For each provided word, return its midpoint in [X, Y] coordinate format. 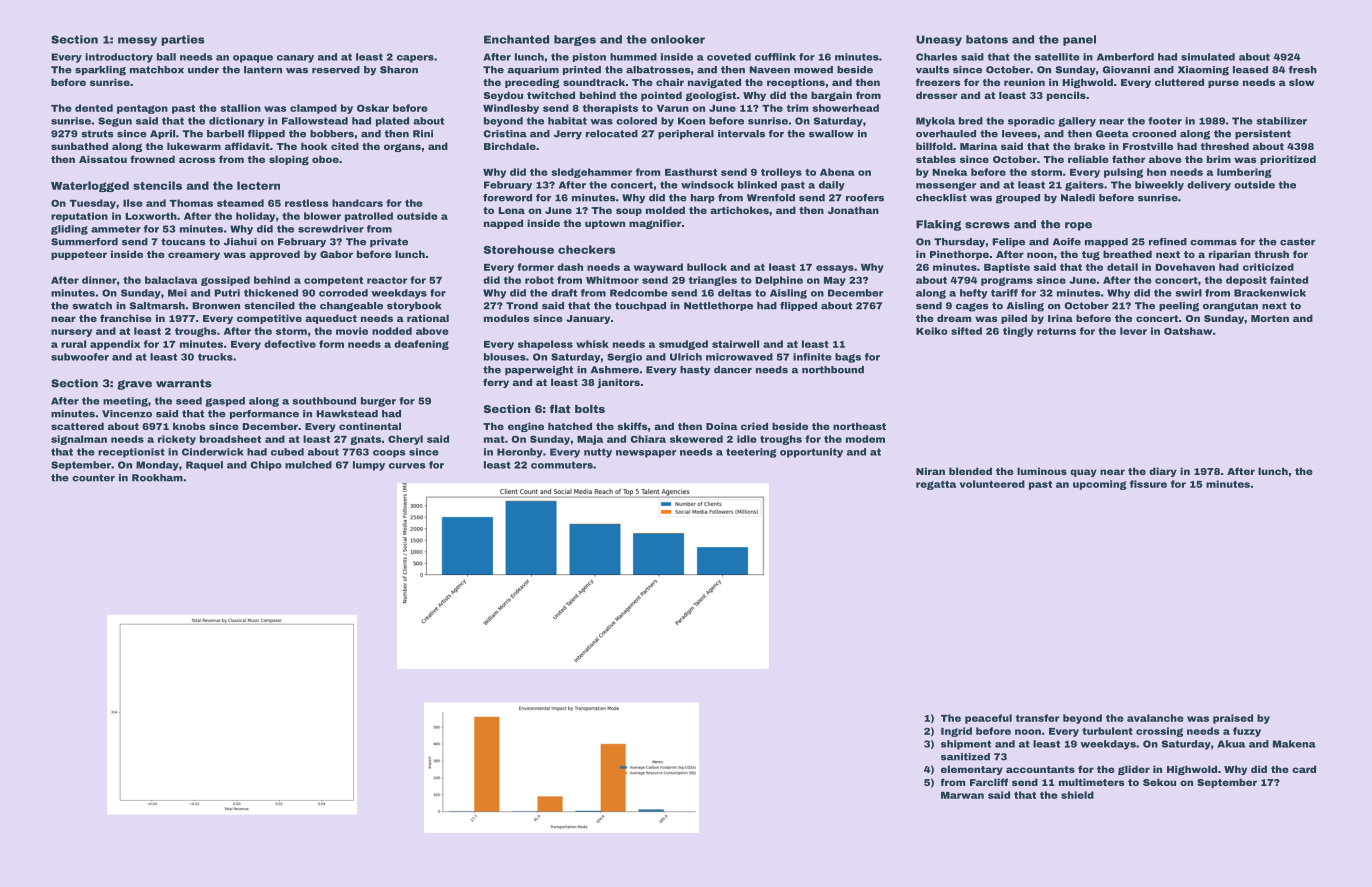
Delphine [779, 281]
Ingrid [956, 732]
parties [183, 40]
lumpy [369, 466]
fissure [1148, 484]
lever [1133, 331]
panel [1079, 40]
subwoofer [80, 357]
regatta [936, 485]
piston [589, 57]
